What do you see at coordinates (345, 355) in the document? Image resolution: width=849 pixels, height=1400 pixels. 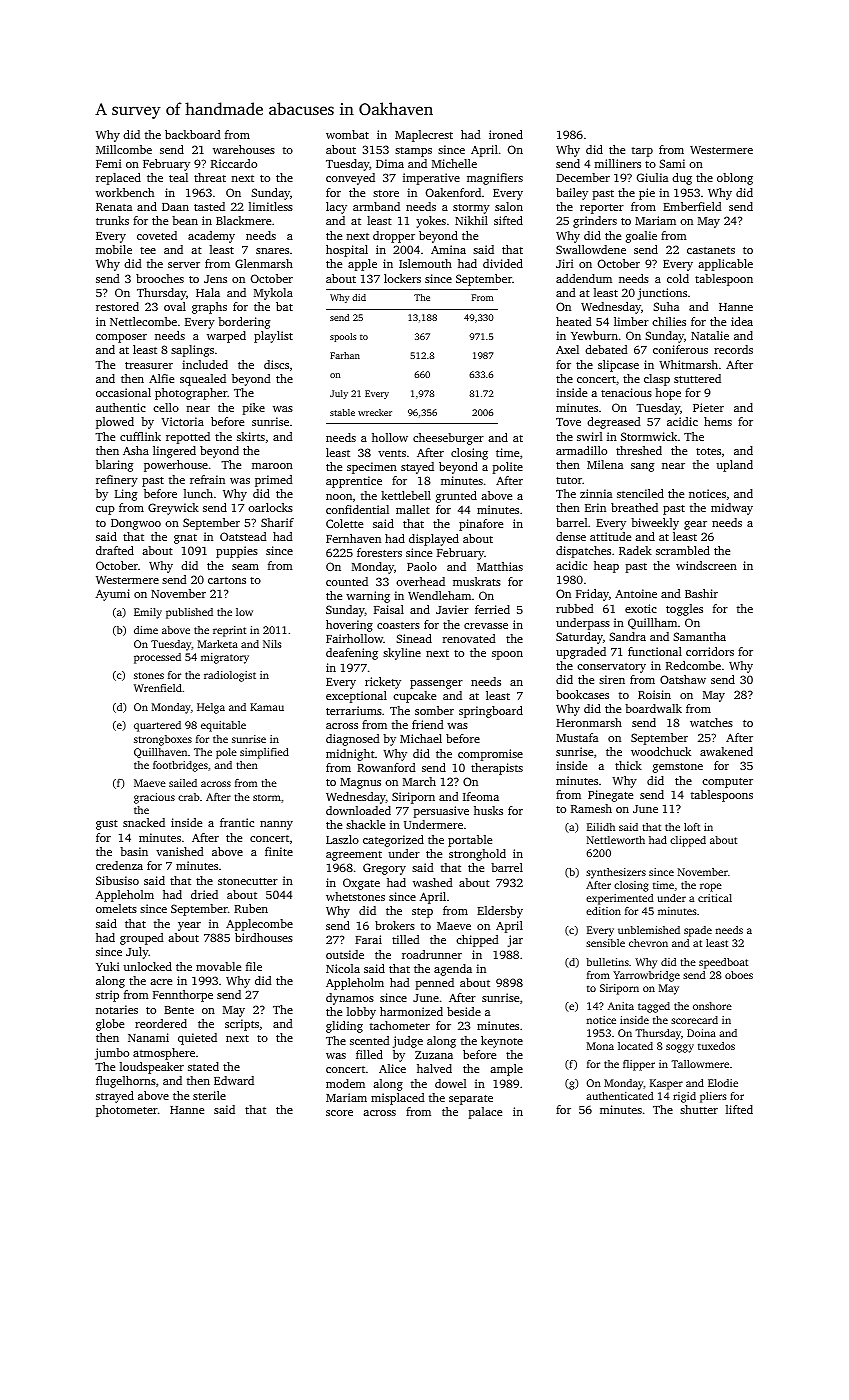 I see `Farhan` at bounding box center [345, 355].
